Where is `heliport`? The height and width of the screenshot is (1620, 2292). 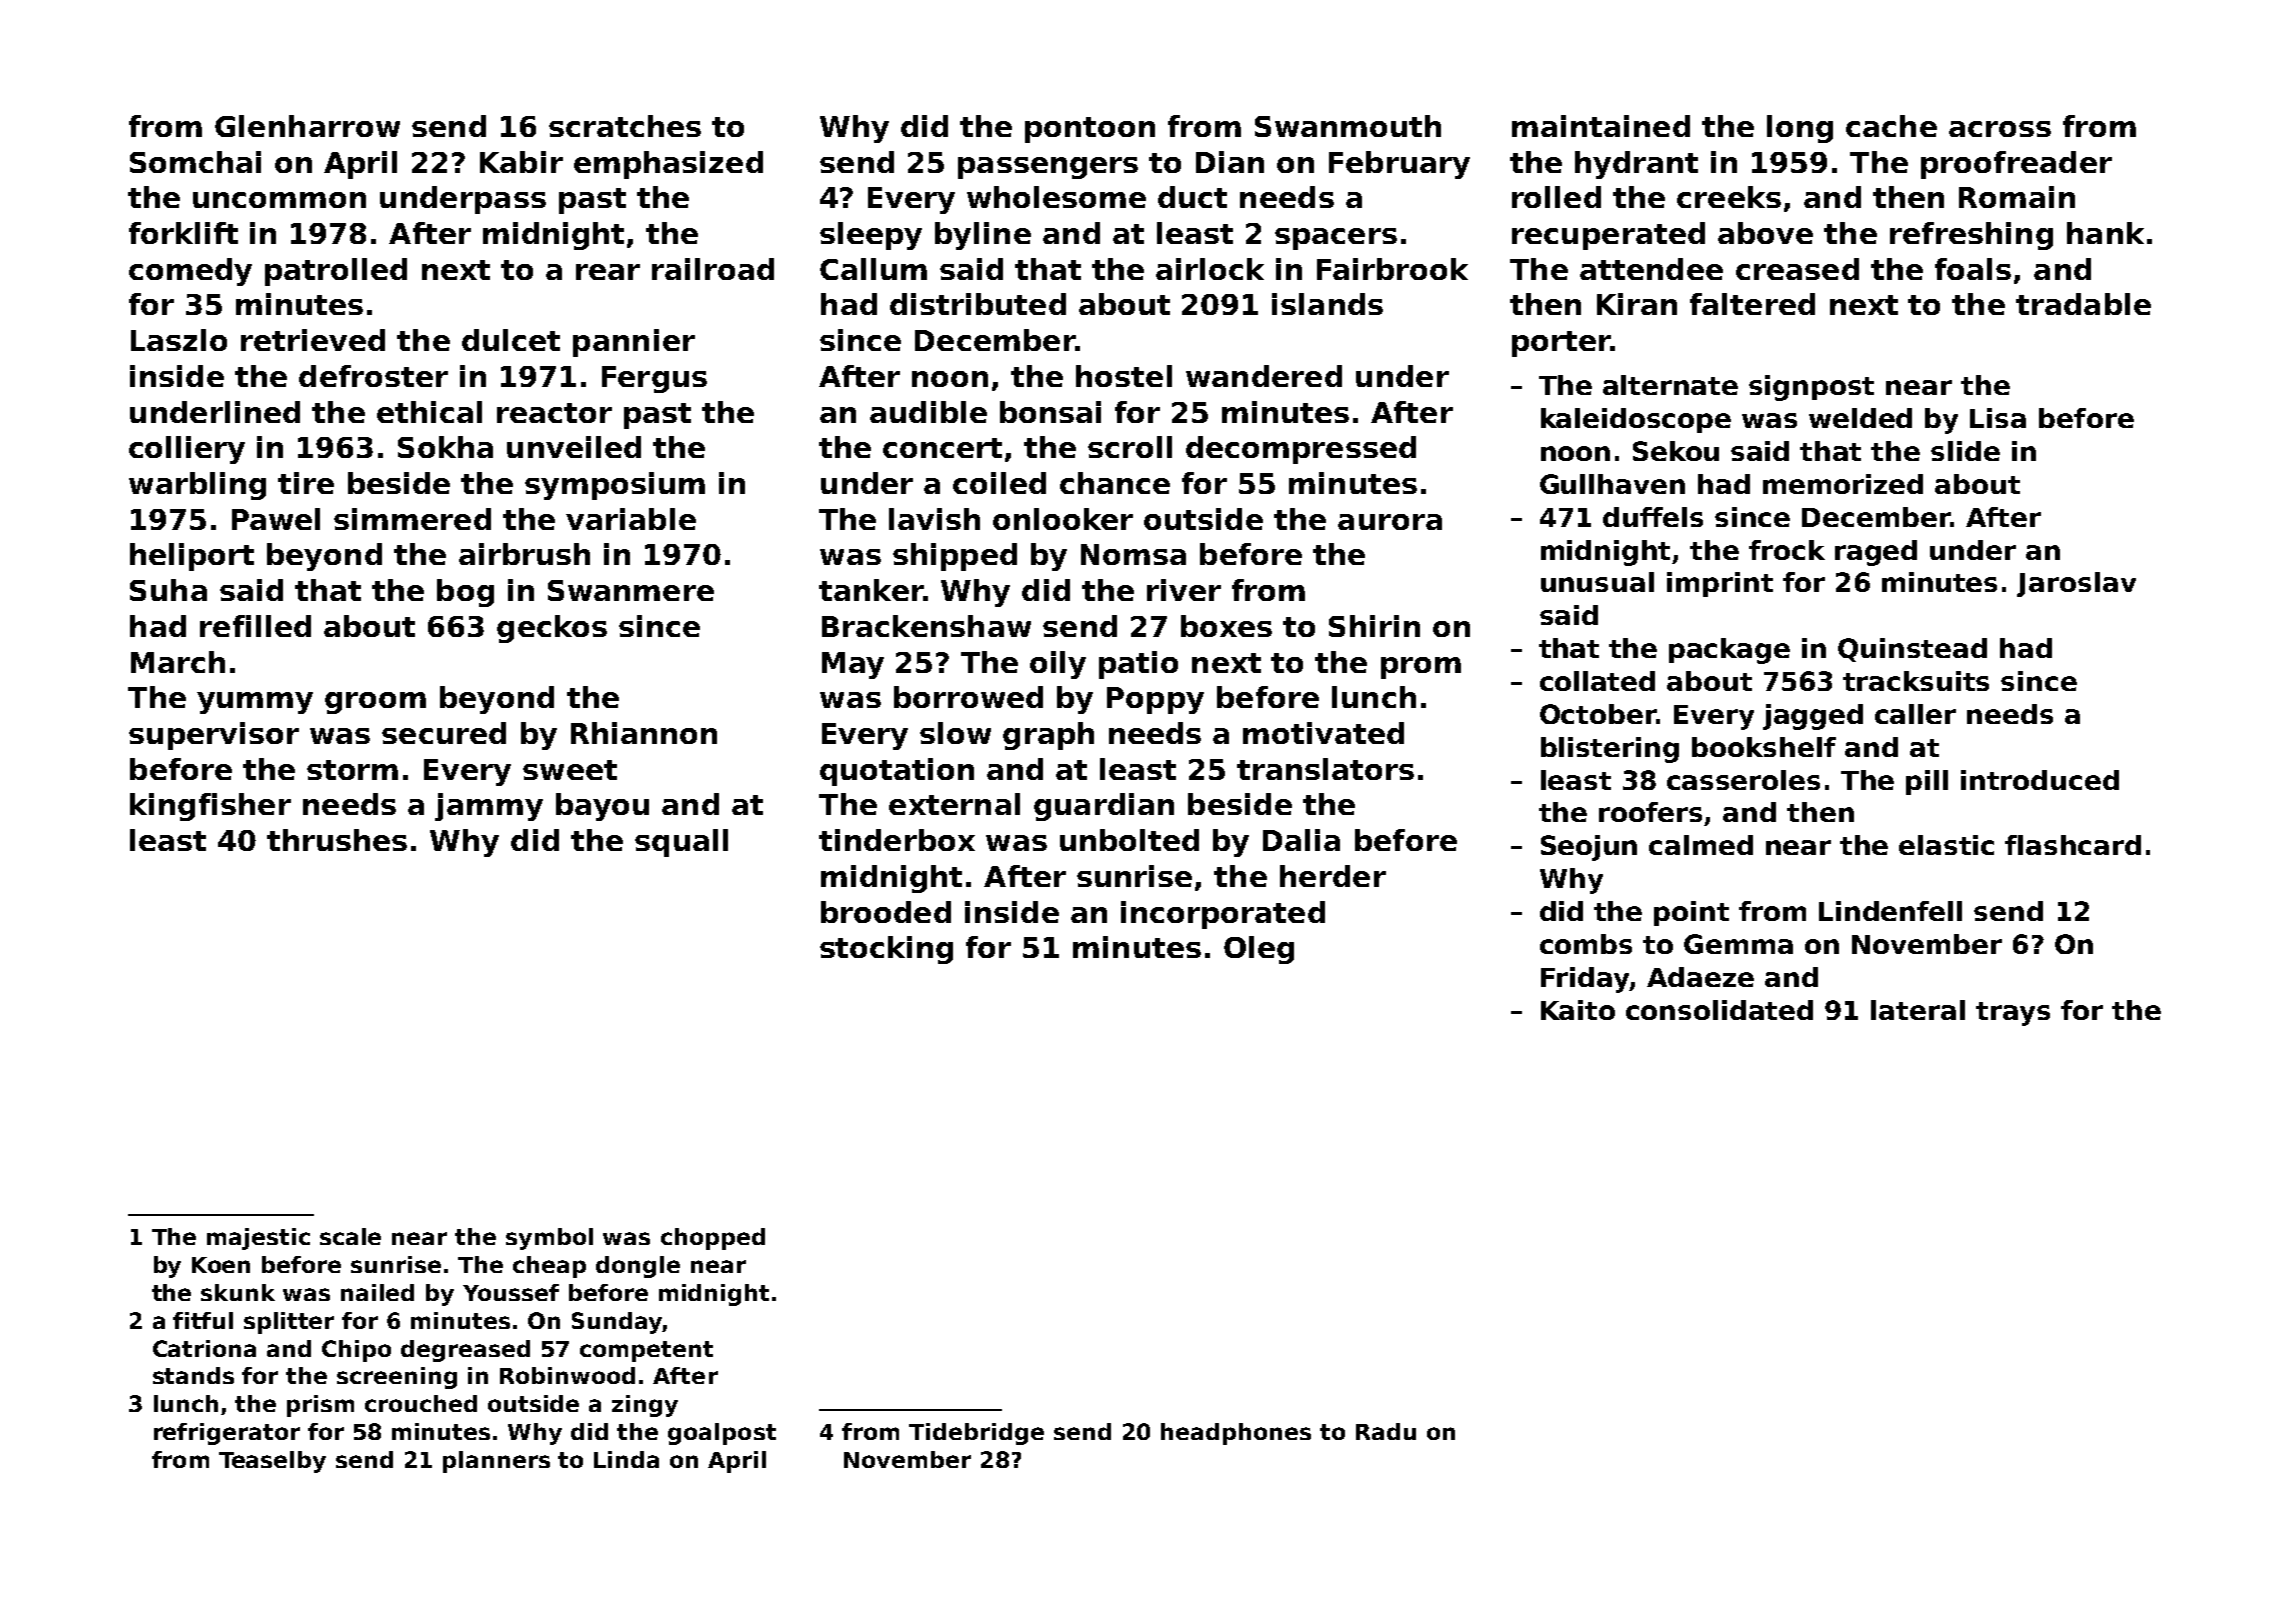
heliport is located at coordinates (192, 557).
